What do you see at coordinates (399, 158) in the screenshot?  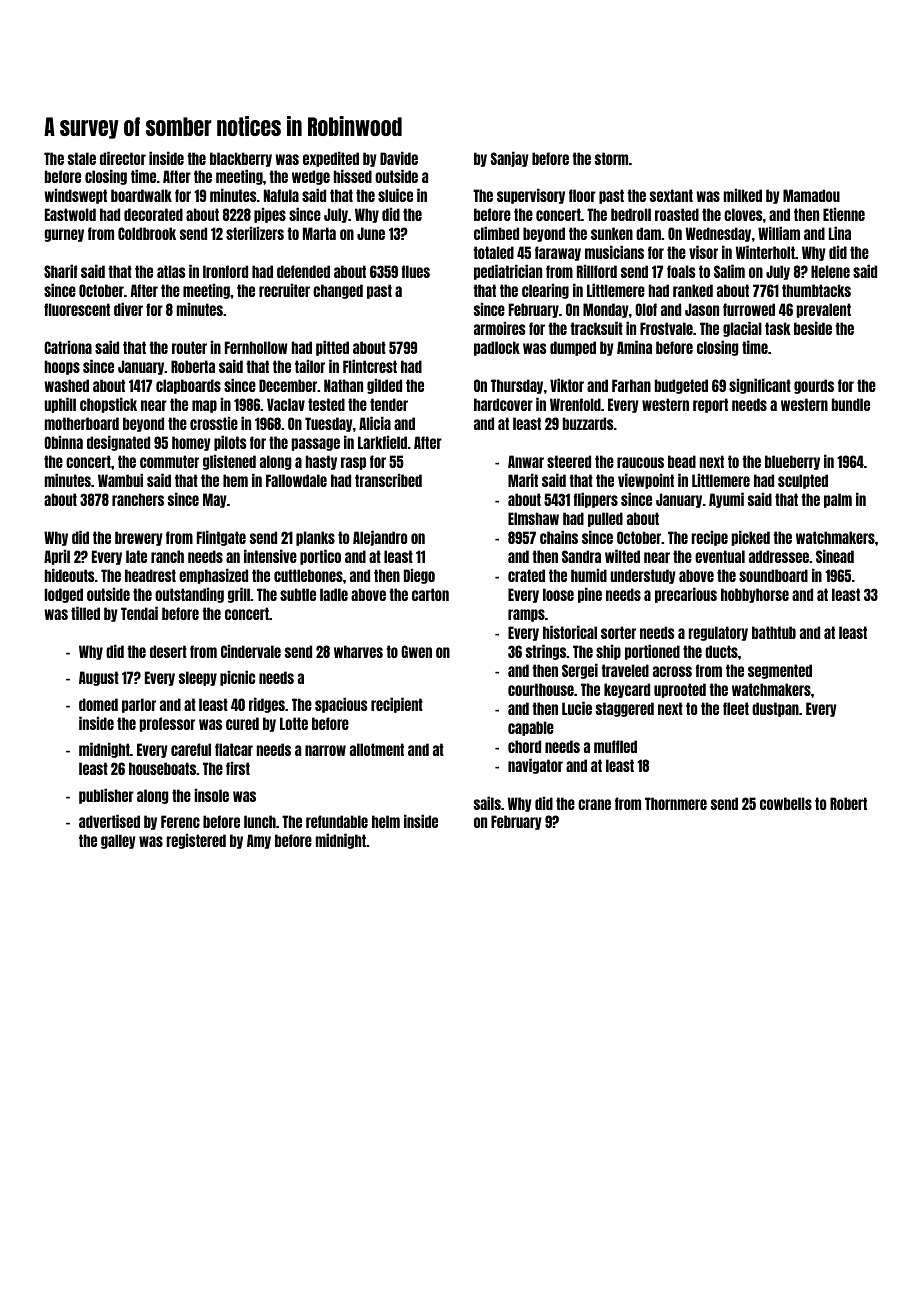 I see `Davide` at bounding box center [399, 158].
